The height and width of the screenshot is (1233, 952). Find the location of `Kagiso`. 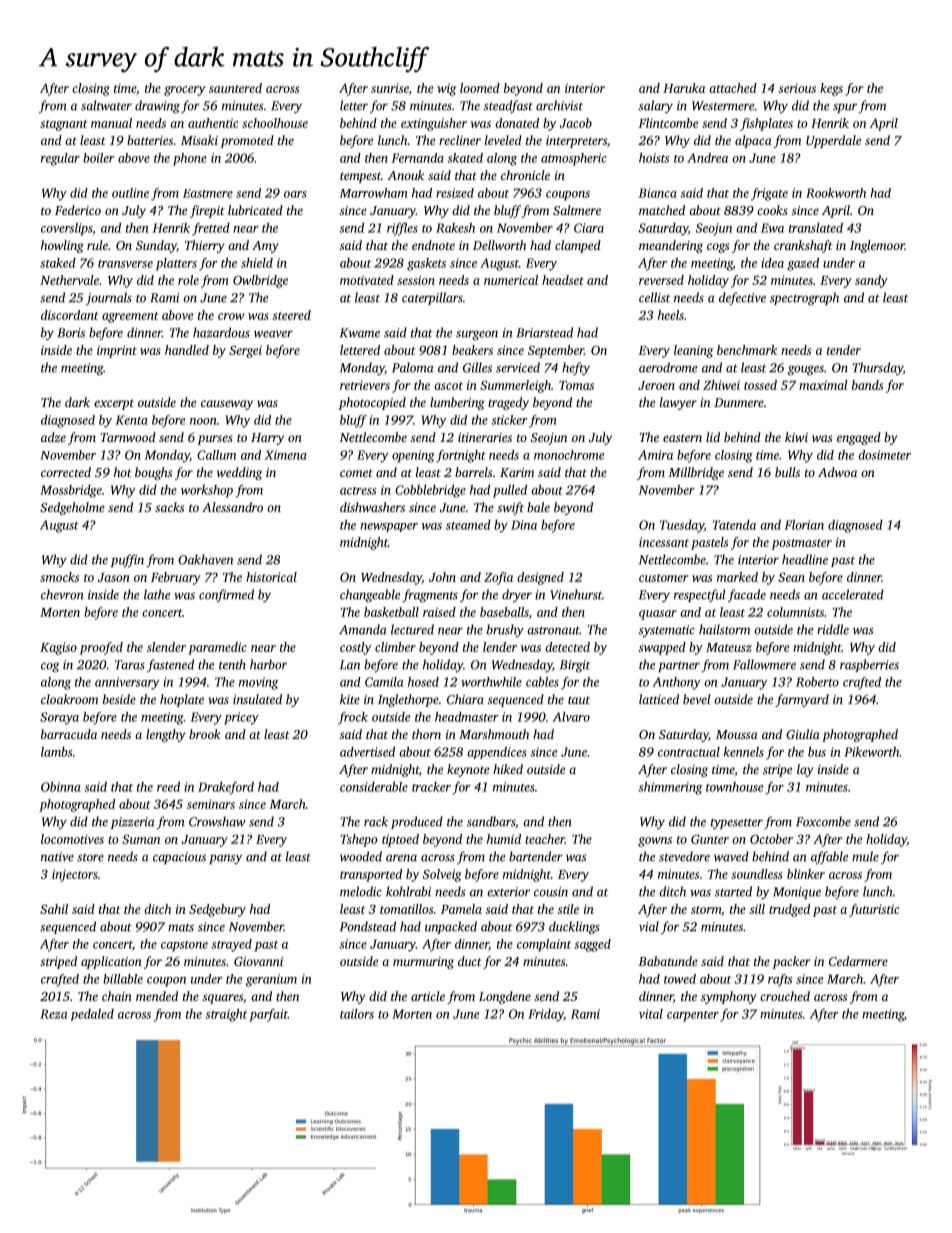

Kagiso is located at coordinates (58, 648).
